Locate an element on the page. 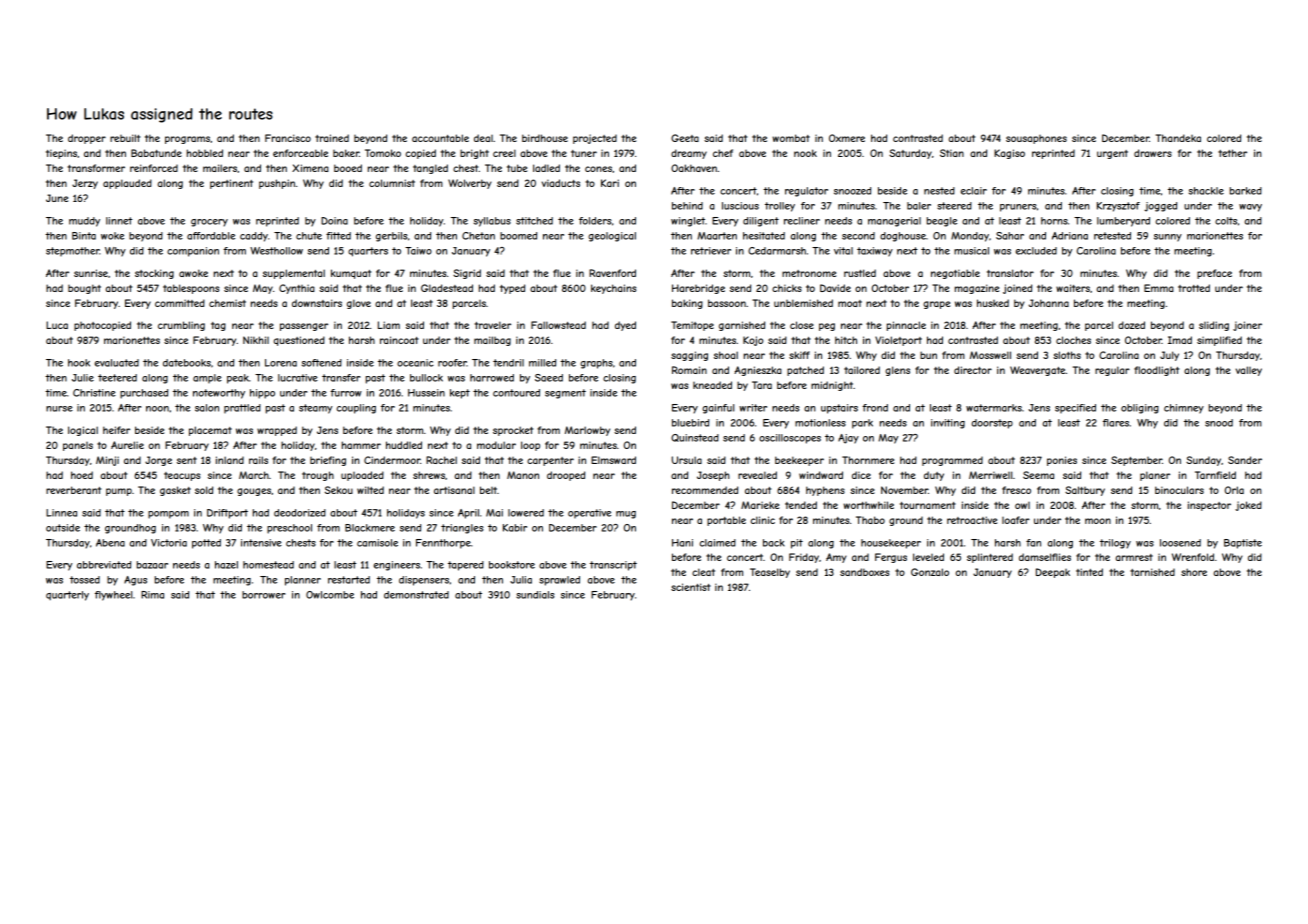 Image resolution: width=1308 pixels, height=924 pixels. dropper is located at coordinates (87, 139).
